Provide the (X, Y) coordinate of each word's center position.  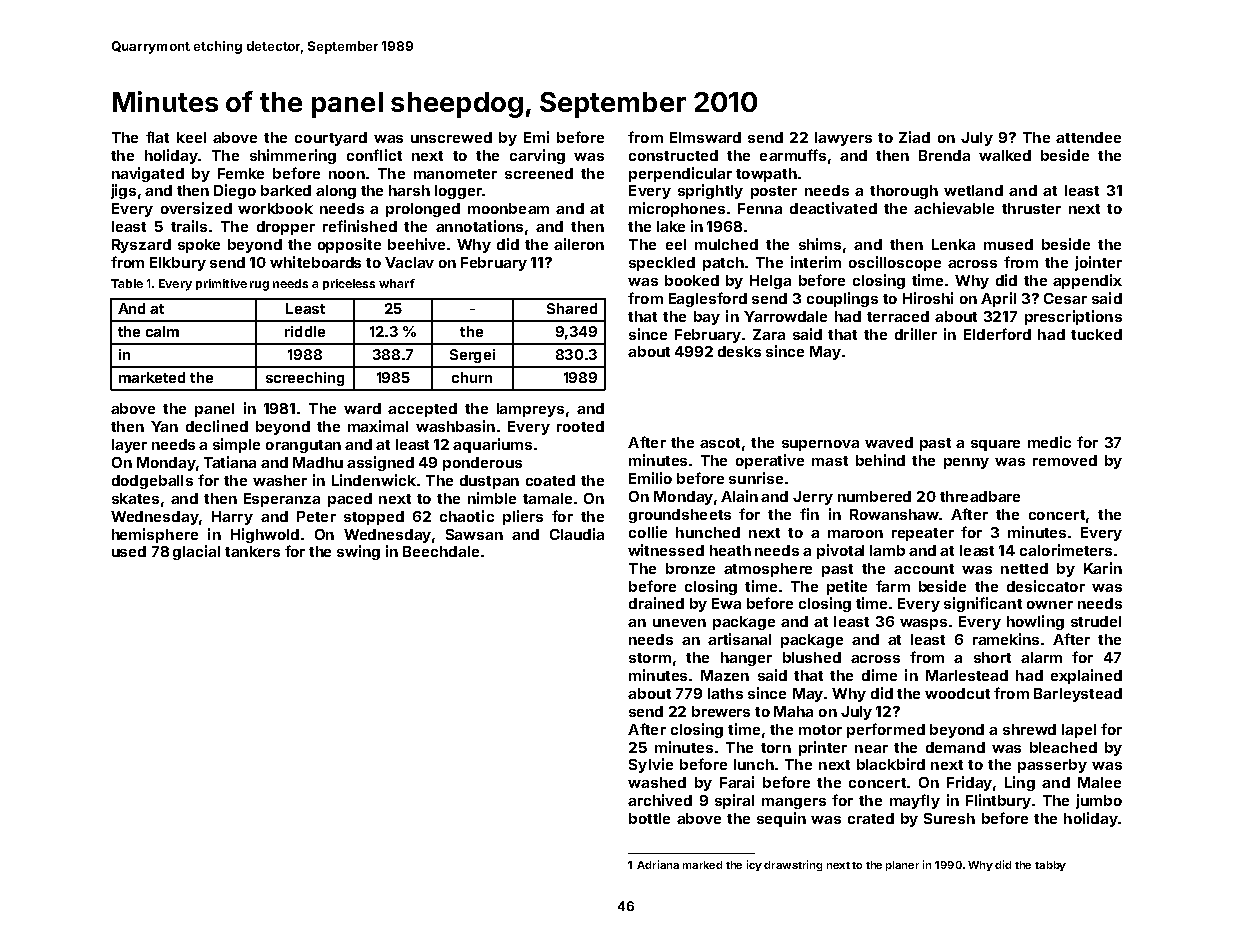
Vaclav (409, 262)
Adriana (658, 864)
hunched (708, 532)
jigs (123, 191)
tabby (1050, 866)
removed (1065, 460)
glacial (196, 552)
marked (702, 865)
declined (217, 426)
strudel (1096, 621)
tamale (547, 498)
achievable (954, 208)
